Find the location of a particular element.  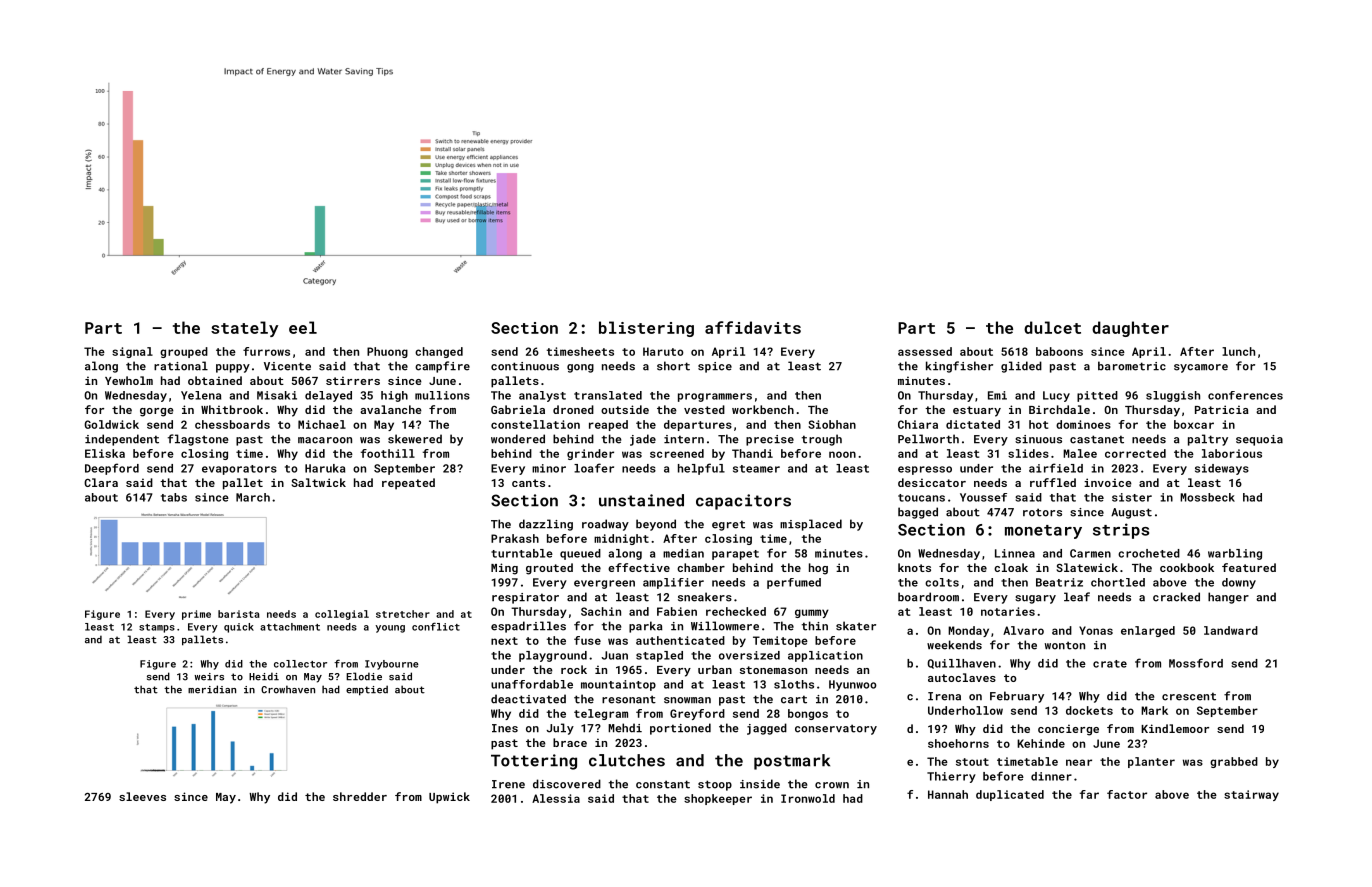

eel is located at coordinates (303, 327).
